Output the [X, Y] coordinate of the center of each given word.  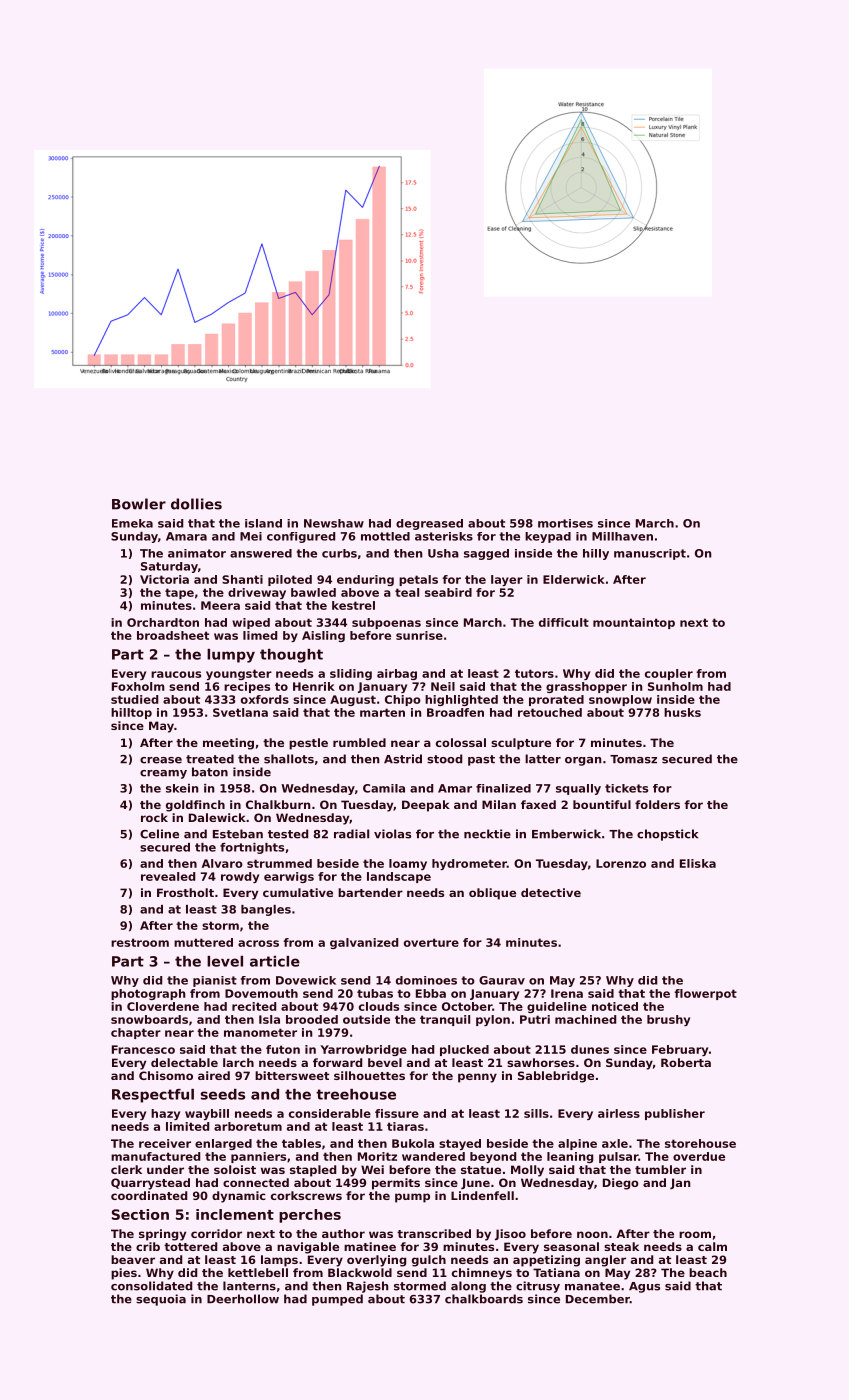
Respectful [153, 1096]
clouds [379, 1006]
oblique [492, 894]
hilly [596, 554]
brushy [668, 1020]
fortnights [252, 848]
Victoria [164, 579]
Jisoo [510, 1235]
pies [124, 1274]
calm [712, 1246]
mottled [385, 536]
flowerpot [705, 994]
